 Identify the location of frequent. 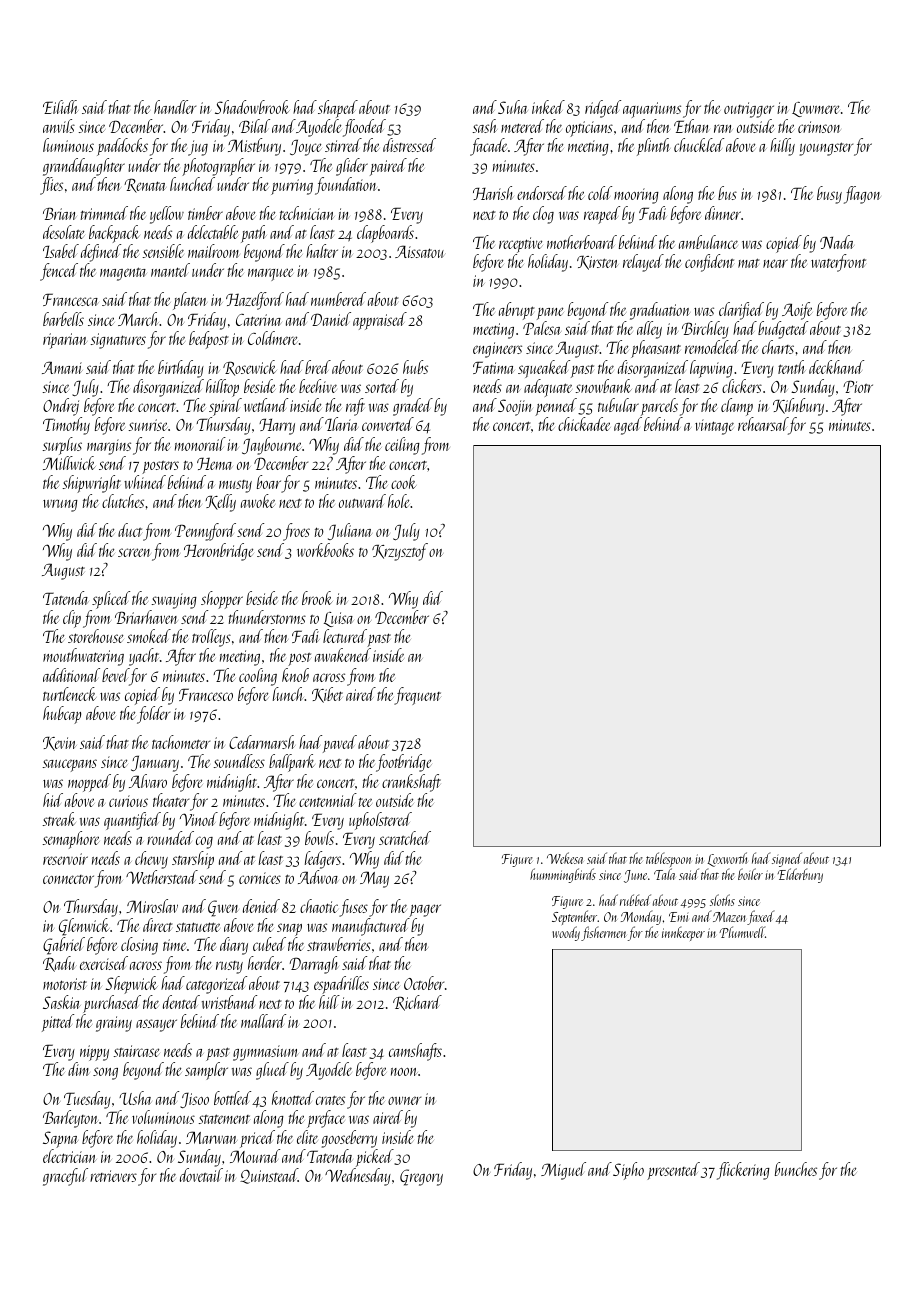
(417, 696).
